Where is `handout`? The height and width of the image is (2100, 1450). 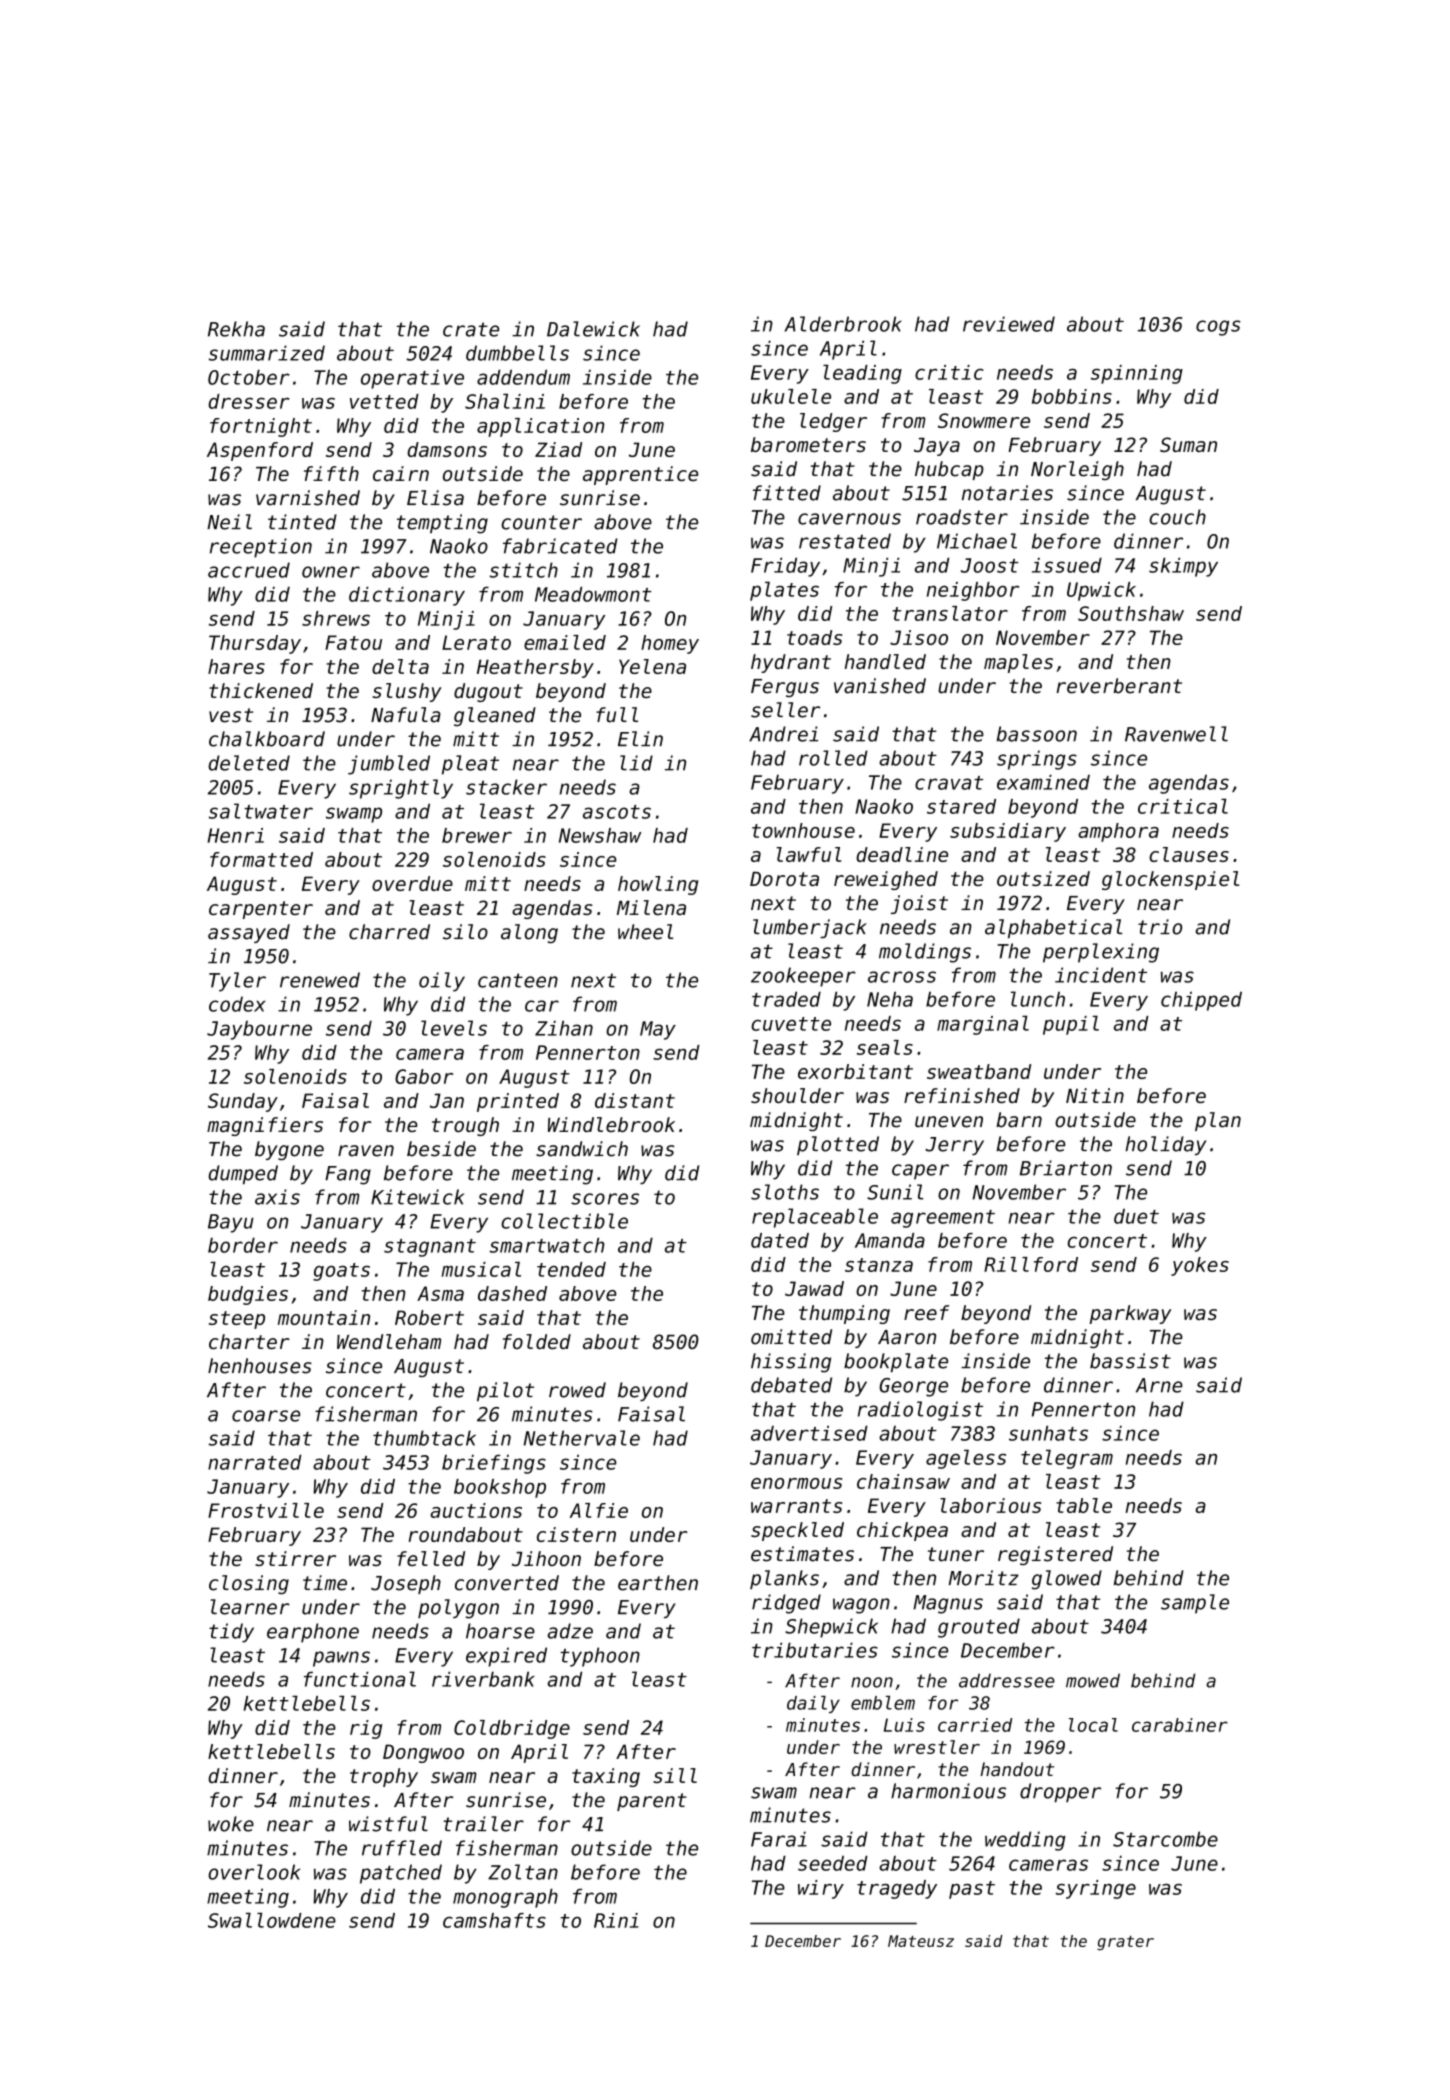
handout is located at coordinates (1017, 1769).
